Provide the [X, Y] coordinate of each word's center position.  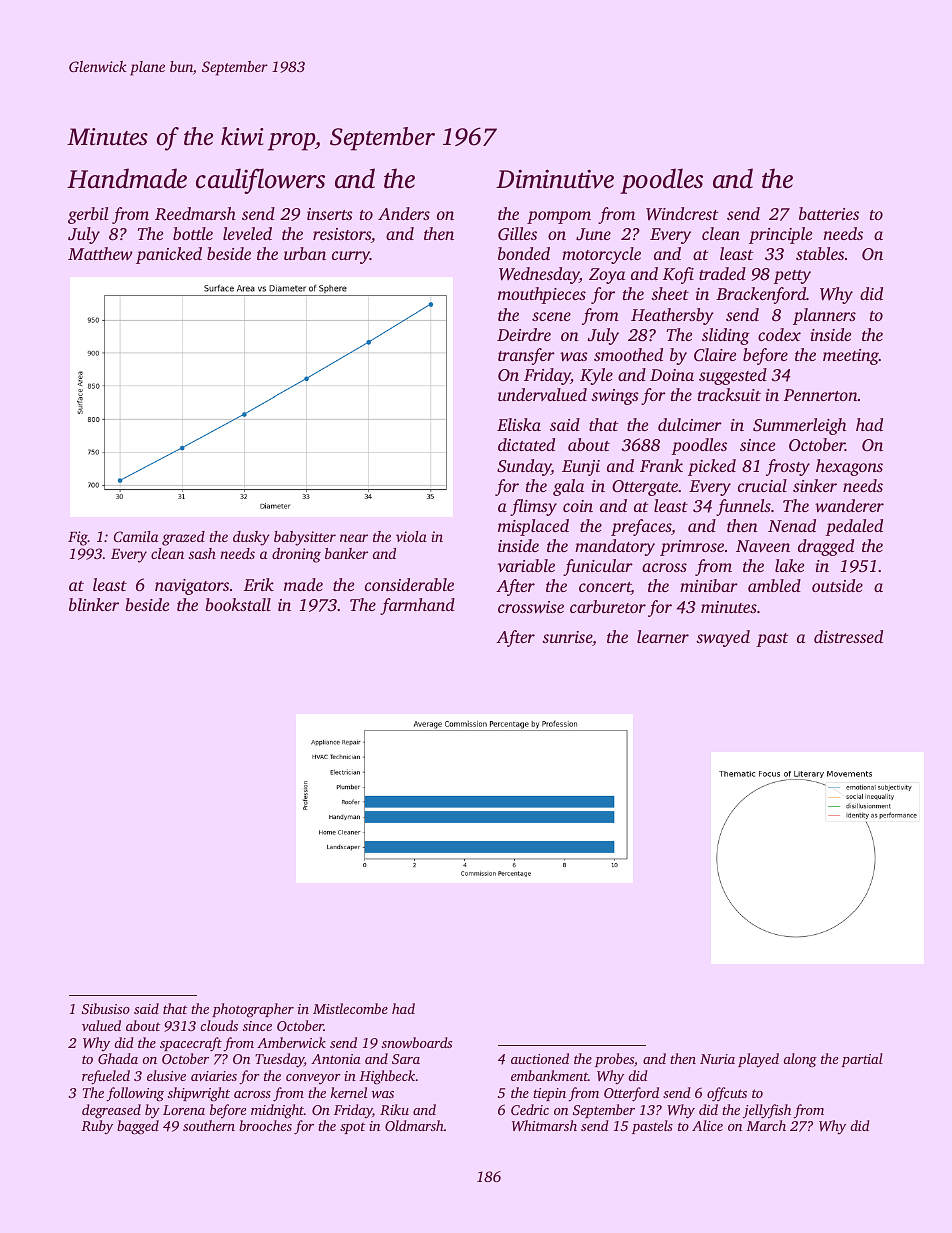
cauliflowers [260, 181]
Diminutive [555, 179]
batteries [829, 213]
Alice [707, 1125]
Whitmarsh [544, 1125]
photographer [253, 1010]
